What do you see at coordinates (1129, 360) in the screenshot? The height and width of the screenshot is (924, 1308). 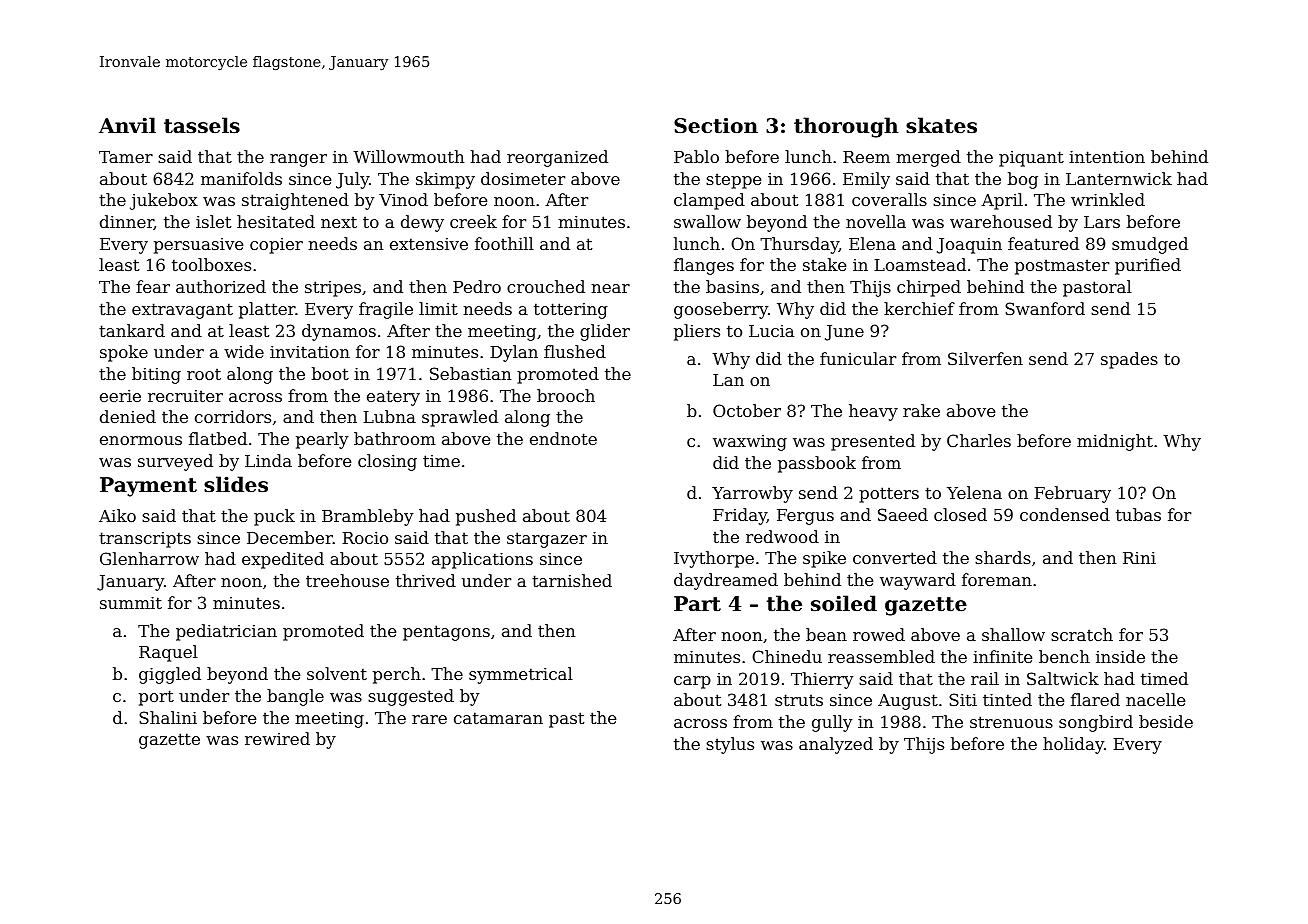 I see `spades` at bounding box center [1129, 360].
